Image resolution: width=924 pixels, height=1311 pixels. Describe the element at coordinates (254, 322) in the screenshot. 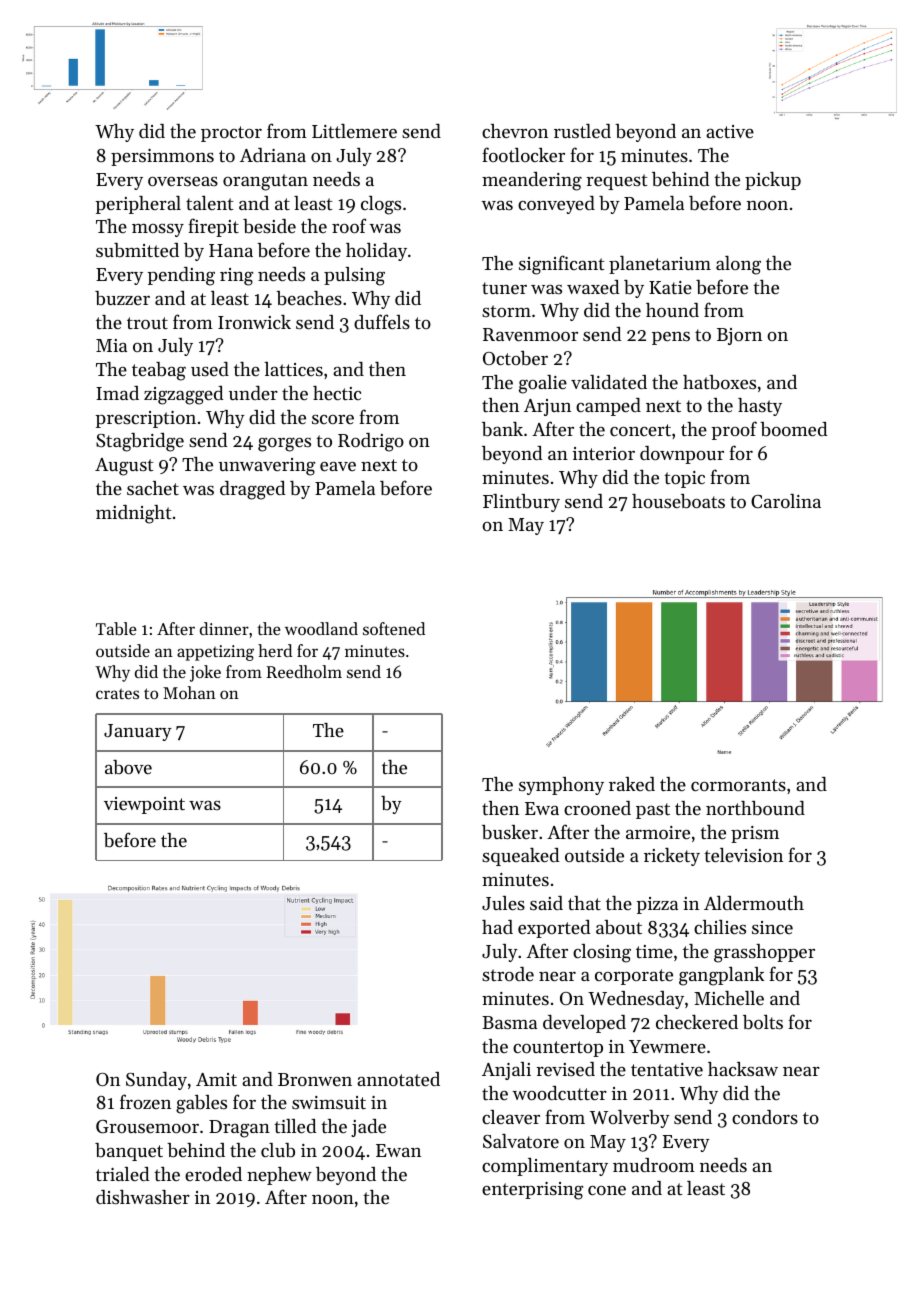

I see `Ironwick` at that location.
